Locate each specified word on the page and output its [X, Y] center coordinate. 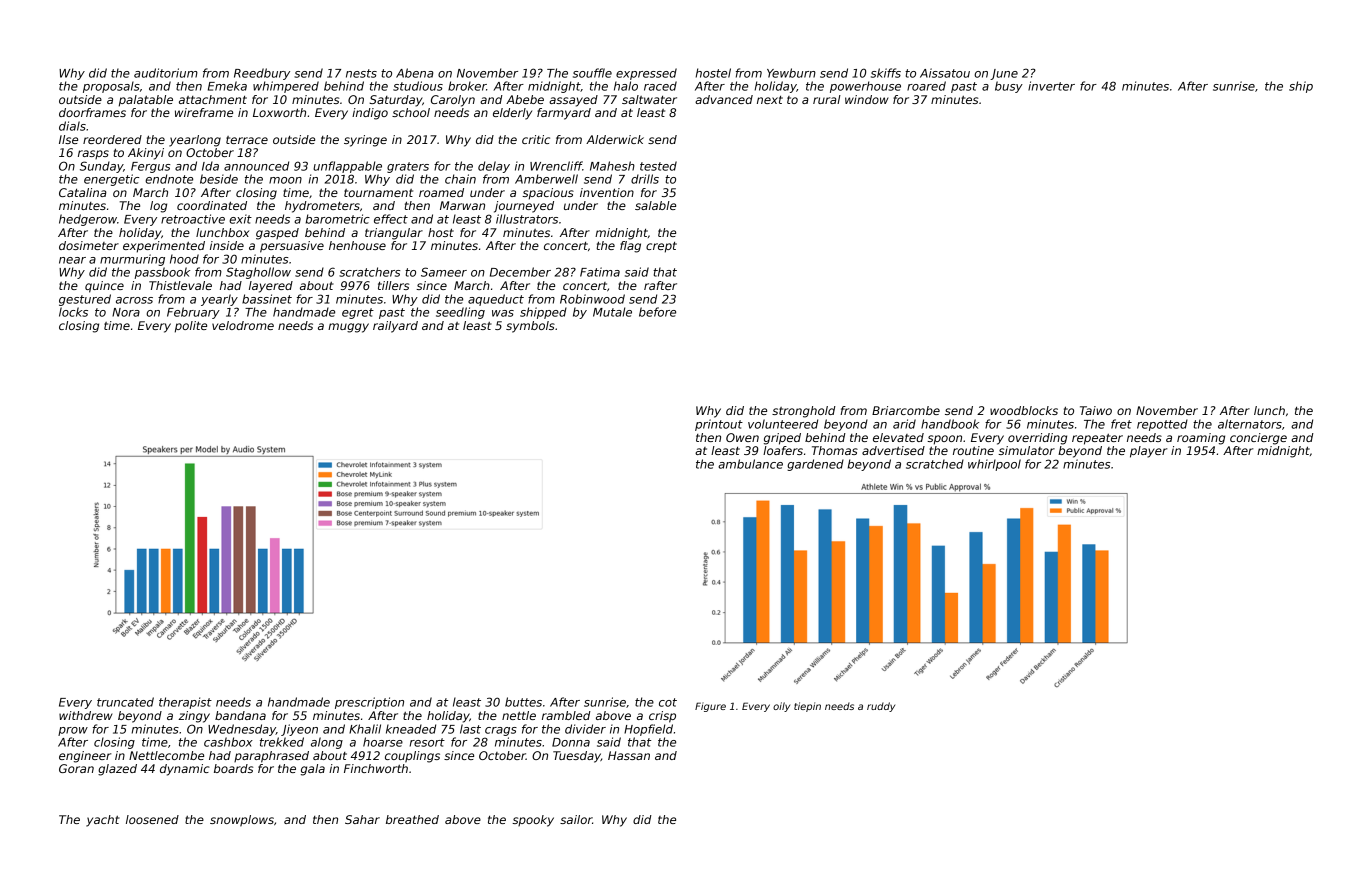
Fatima [600, 272]
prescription [369, 703]
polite [191, 327]
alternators [1250, 424]
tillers [393, 285]
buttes [523, 702]
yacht [103, 821]
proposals [111, 87]
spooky [533, 821]
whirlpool [994, 465]
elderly [512, 114]
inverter [1051, 86]
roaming [1201, 439]
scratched [935, 464]
